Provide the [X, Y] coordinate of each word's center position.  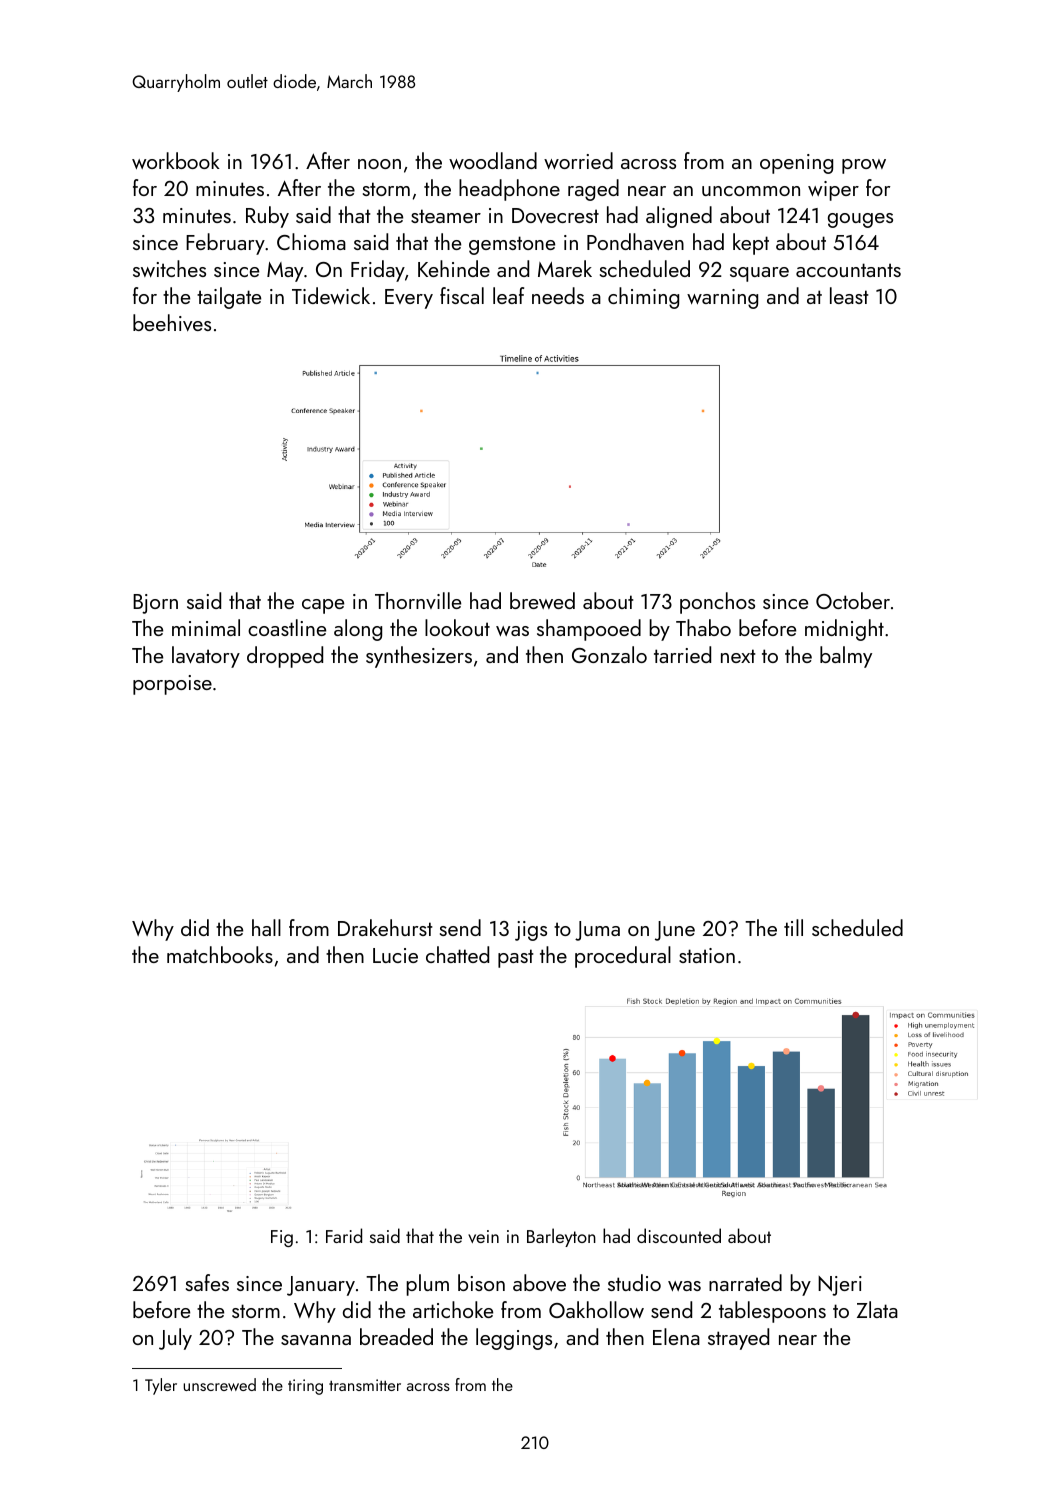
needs [558, 295]
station [707, 955]
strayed [738, 1339]
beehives [172, 322]
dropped [285, 657]
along [358, 630]
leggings [514, 1339]
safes [207, 1282]
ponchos [717, 603]
